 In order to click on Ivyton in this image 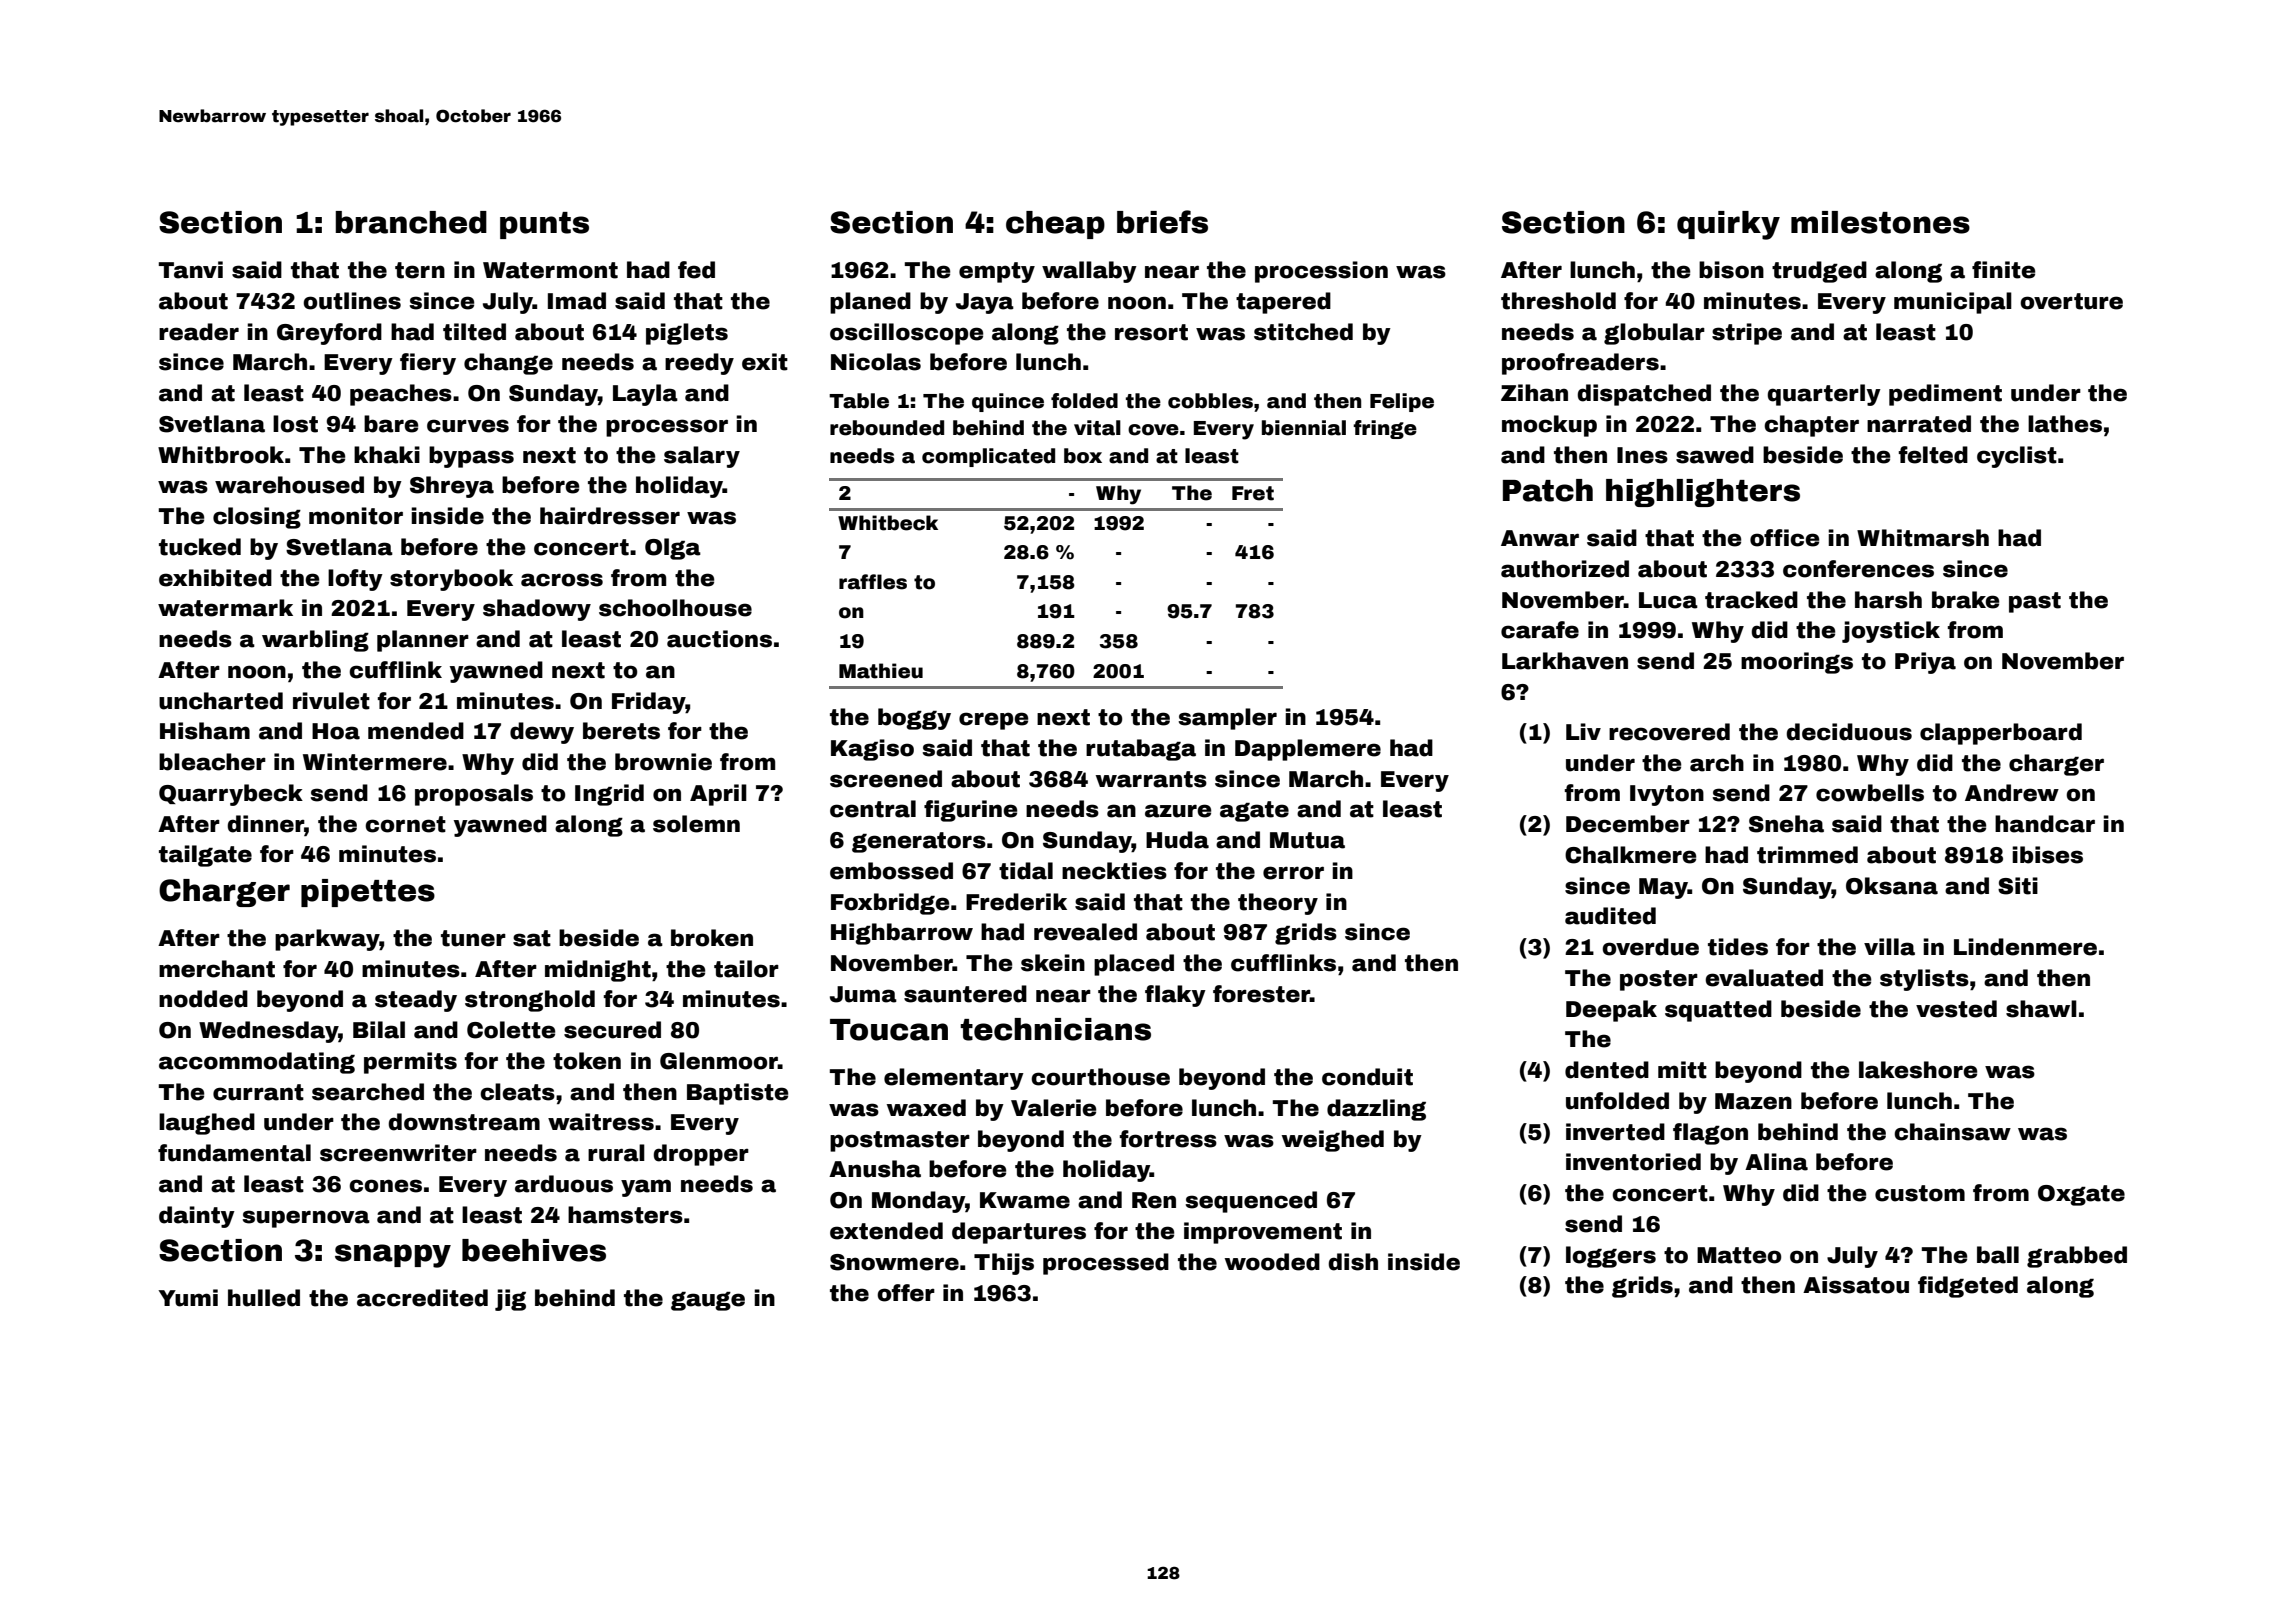, I will do `click(1667, 795)`.
